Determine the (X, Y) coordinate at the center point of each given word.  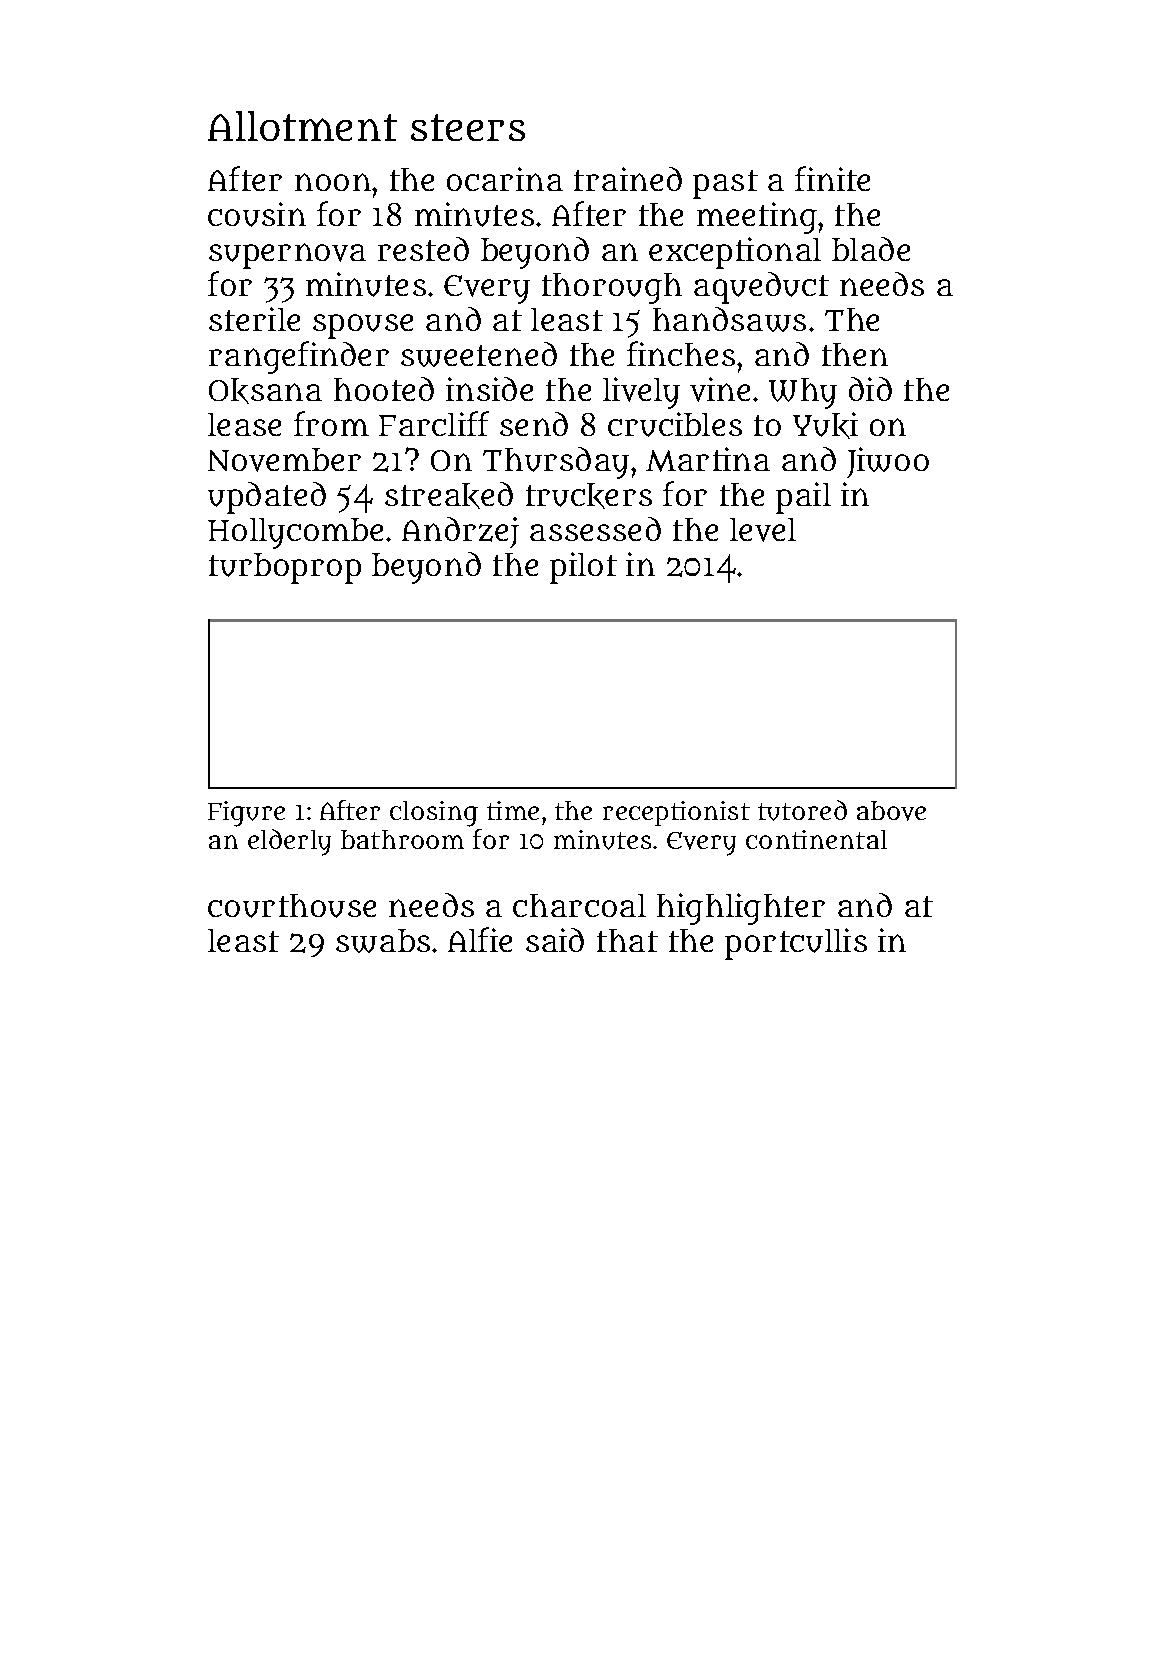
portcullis (796, 944)
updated (267, 498)
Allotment (302, 126)
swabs (383, 941)
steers (468, 127)
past (725, 184)
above (891, 811)
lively (641, 393)
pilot (583, 568)
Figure (246, 814)
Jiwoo (888, 462)
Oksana (265, 391)
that (627, 940)
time (513, 810)
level (763, 530)
